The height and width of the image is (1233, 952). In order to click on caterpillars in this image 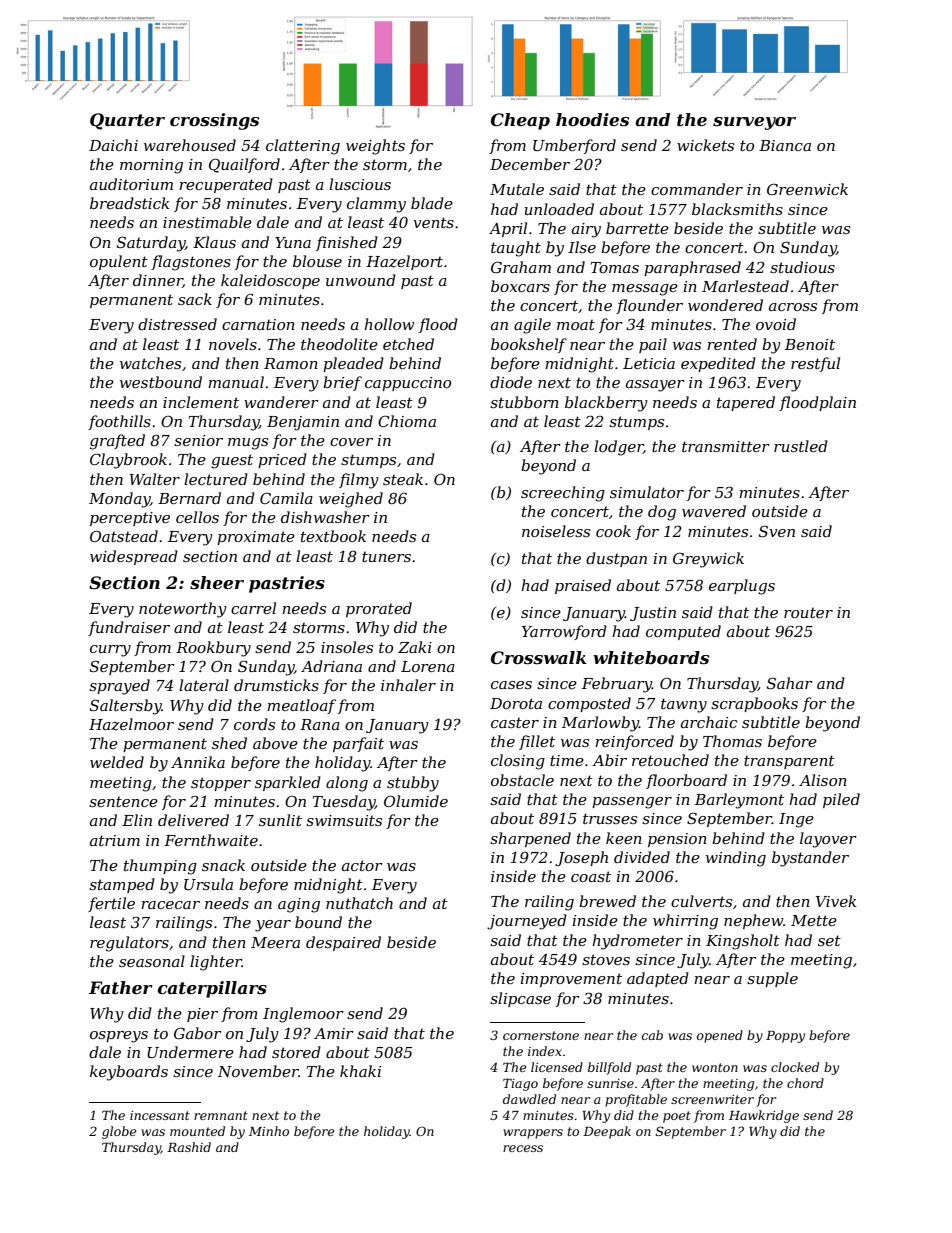, I will do `click(212, 989)`.
